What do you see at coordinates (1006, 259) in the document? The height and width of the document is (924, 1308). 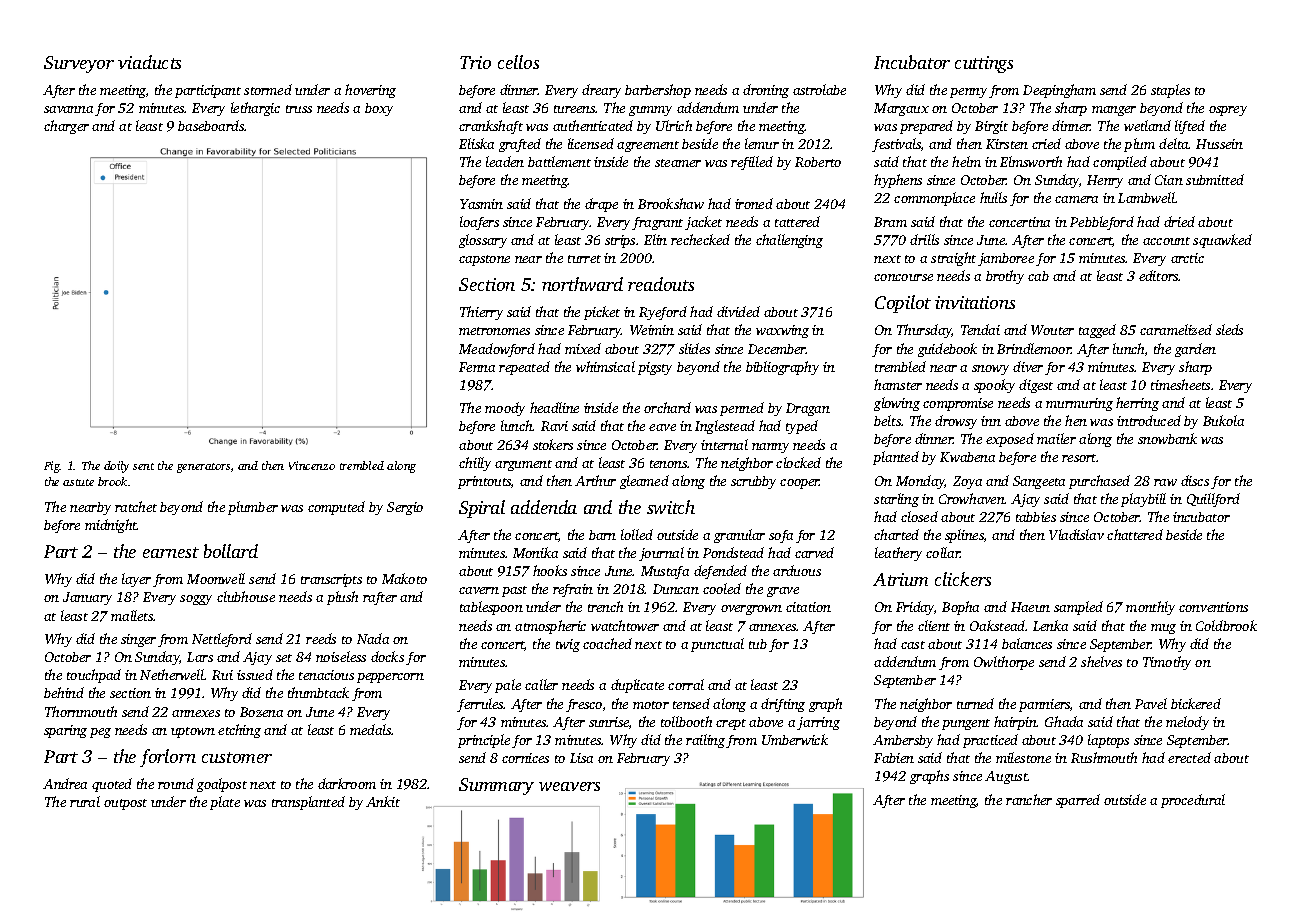 I see `jamboree` at bounding box center [1006, 259].
